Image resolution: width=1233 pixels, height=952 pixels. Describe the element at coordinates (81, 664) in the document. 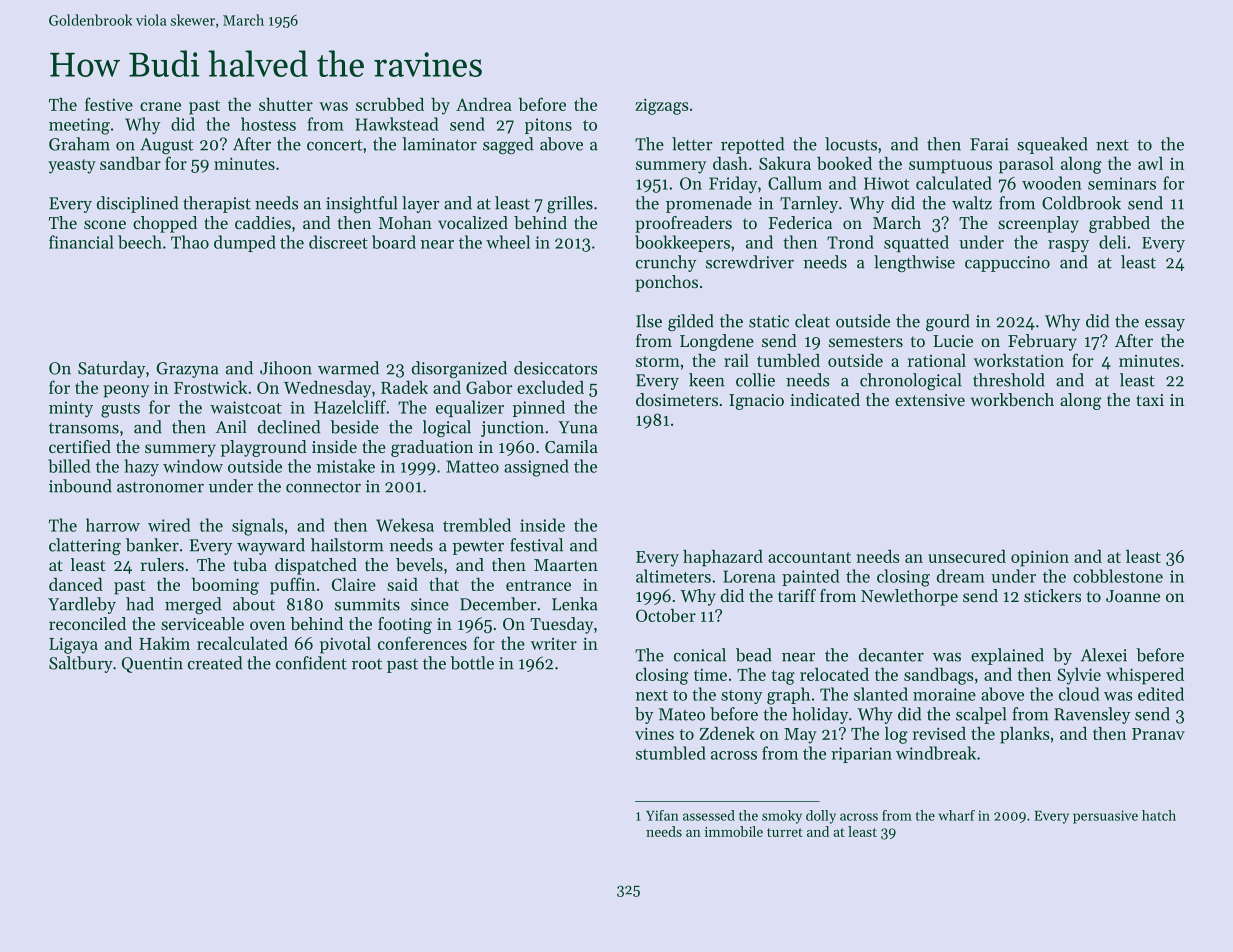

I see `Saltbury` at that location.
